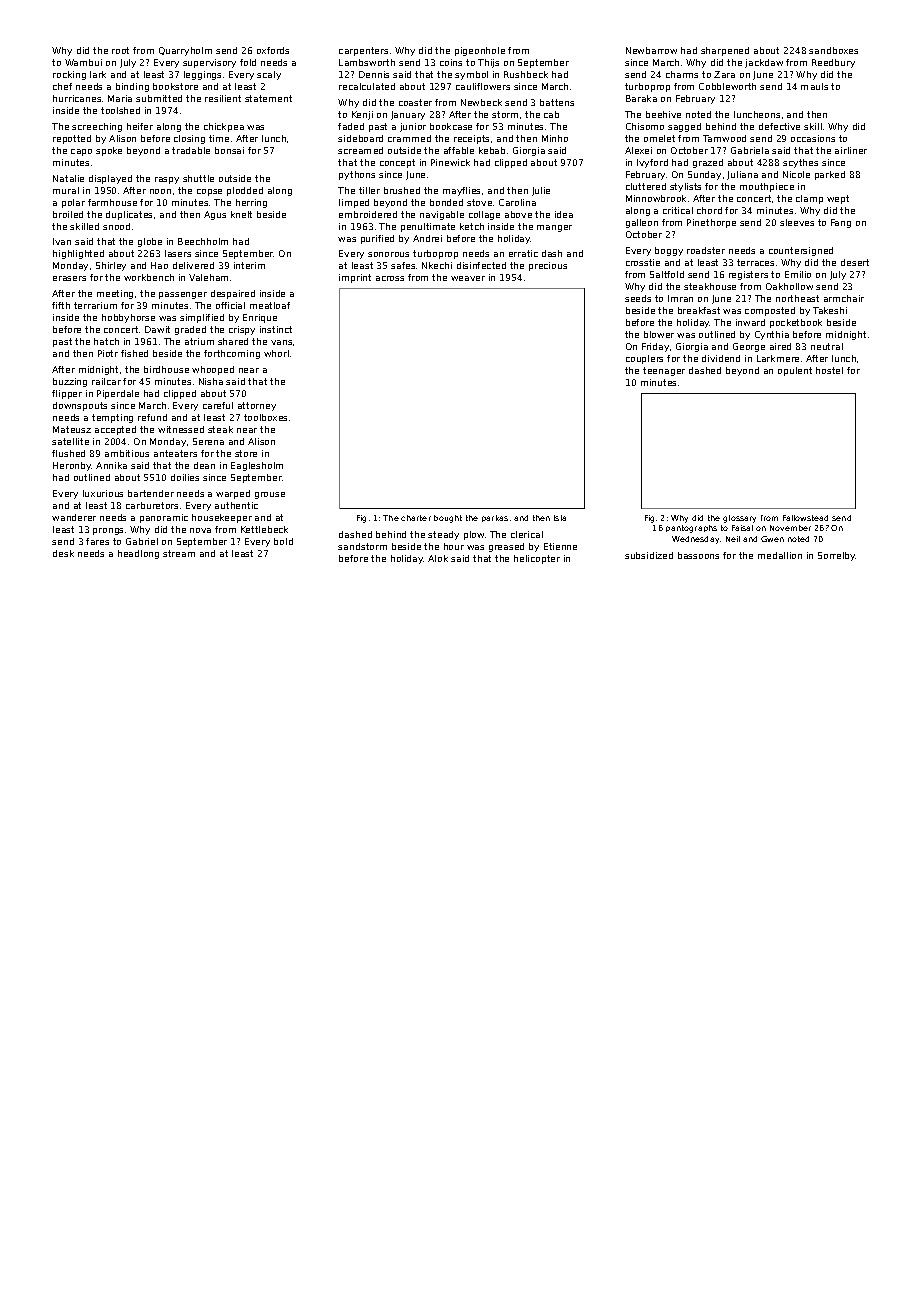  Describe the element at coordinates (644, 359) in the document. I see `couplers` at that location.
